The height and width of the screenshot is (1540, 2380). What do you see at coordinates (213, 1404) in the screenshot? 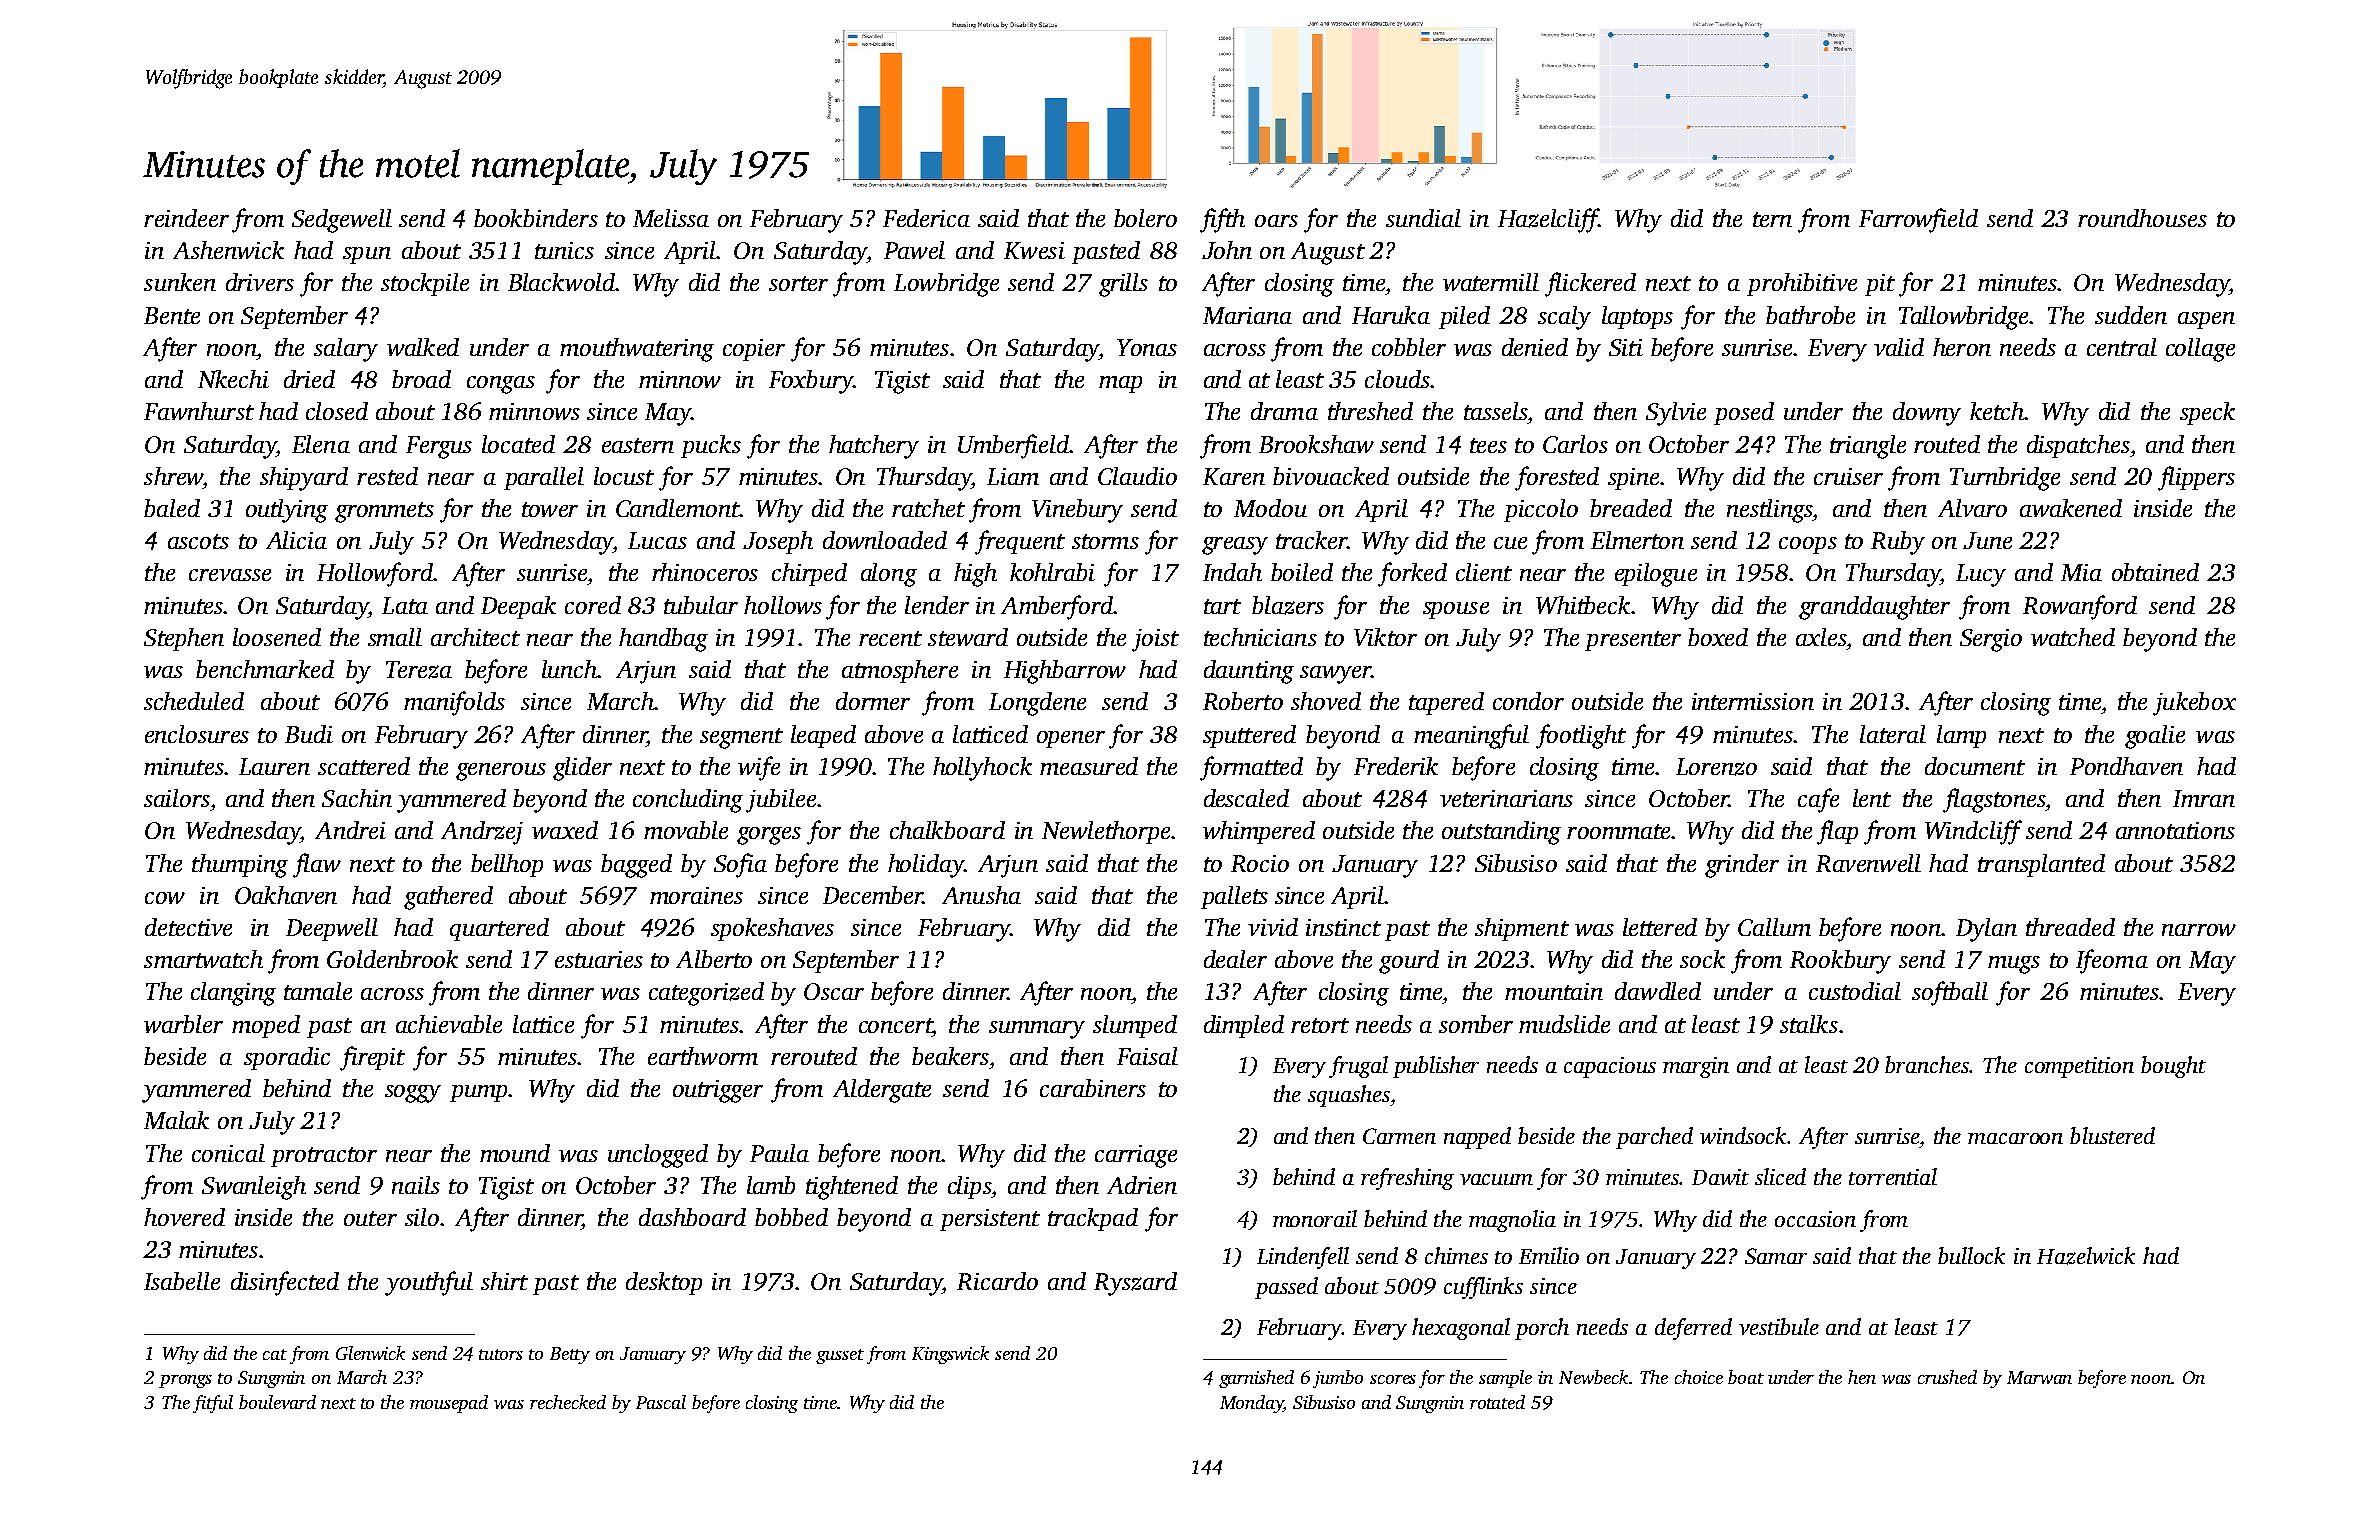
I see `fitful` at bounding box center [213, 1404].
